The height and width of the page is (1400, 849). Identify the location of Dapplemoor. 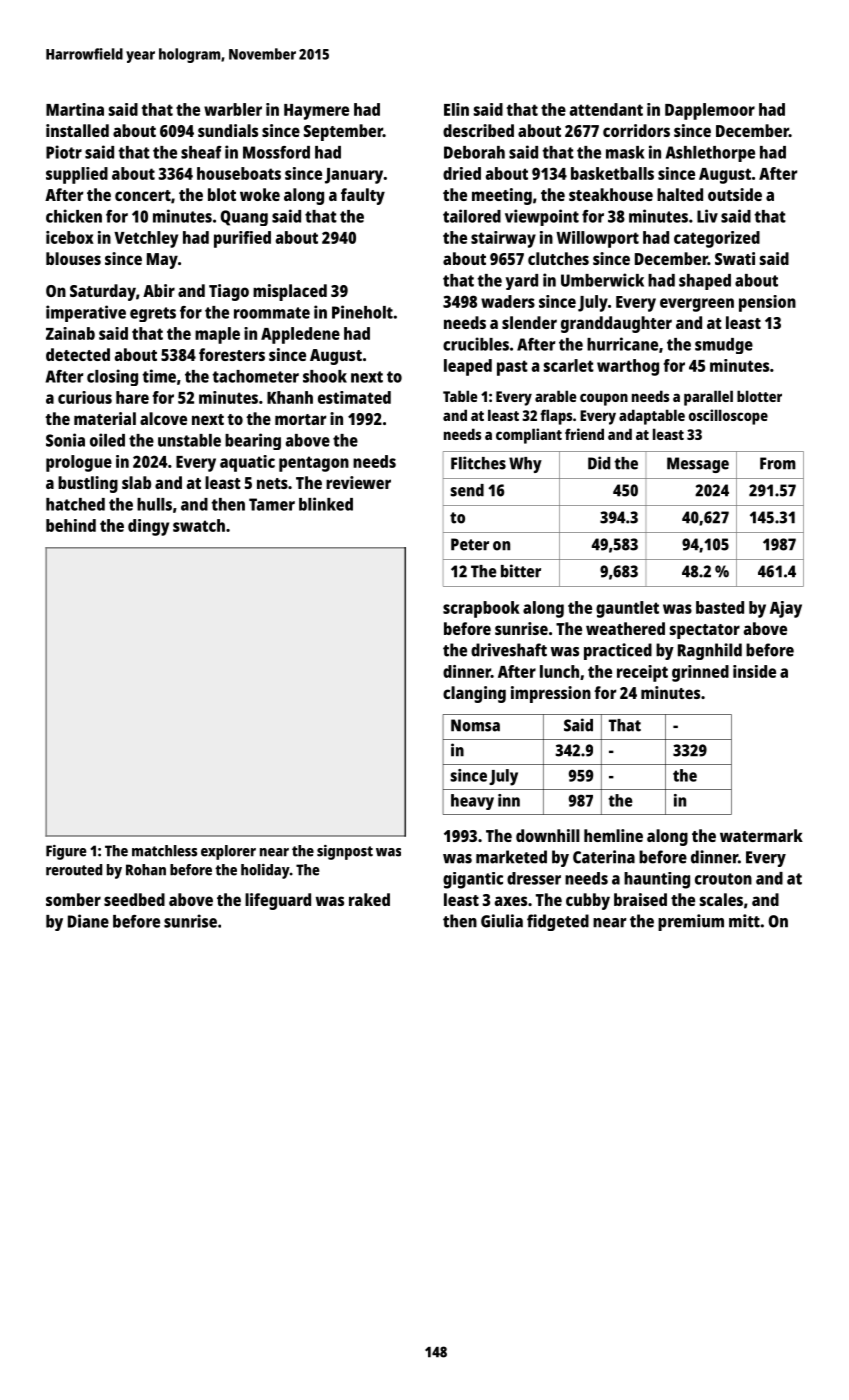
(710, 111).
